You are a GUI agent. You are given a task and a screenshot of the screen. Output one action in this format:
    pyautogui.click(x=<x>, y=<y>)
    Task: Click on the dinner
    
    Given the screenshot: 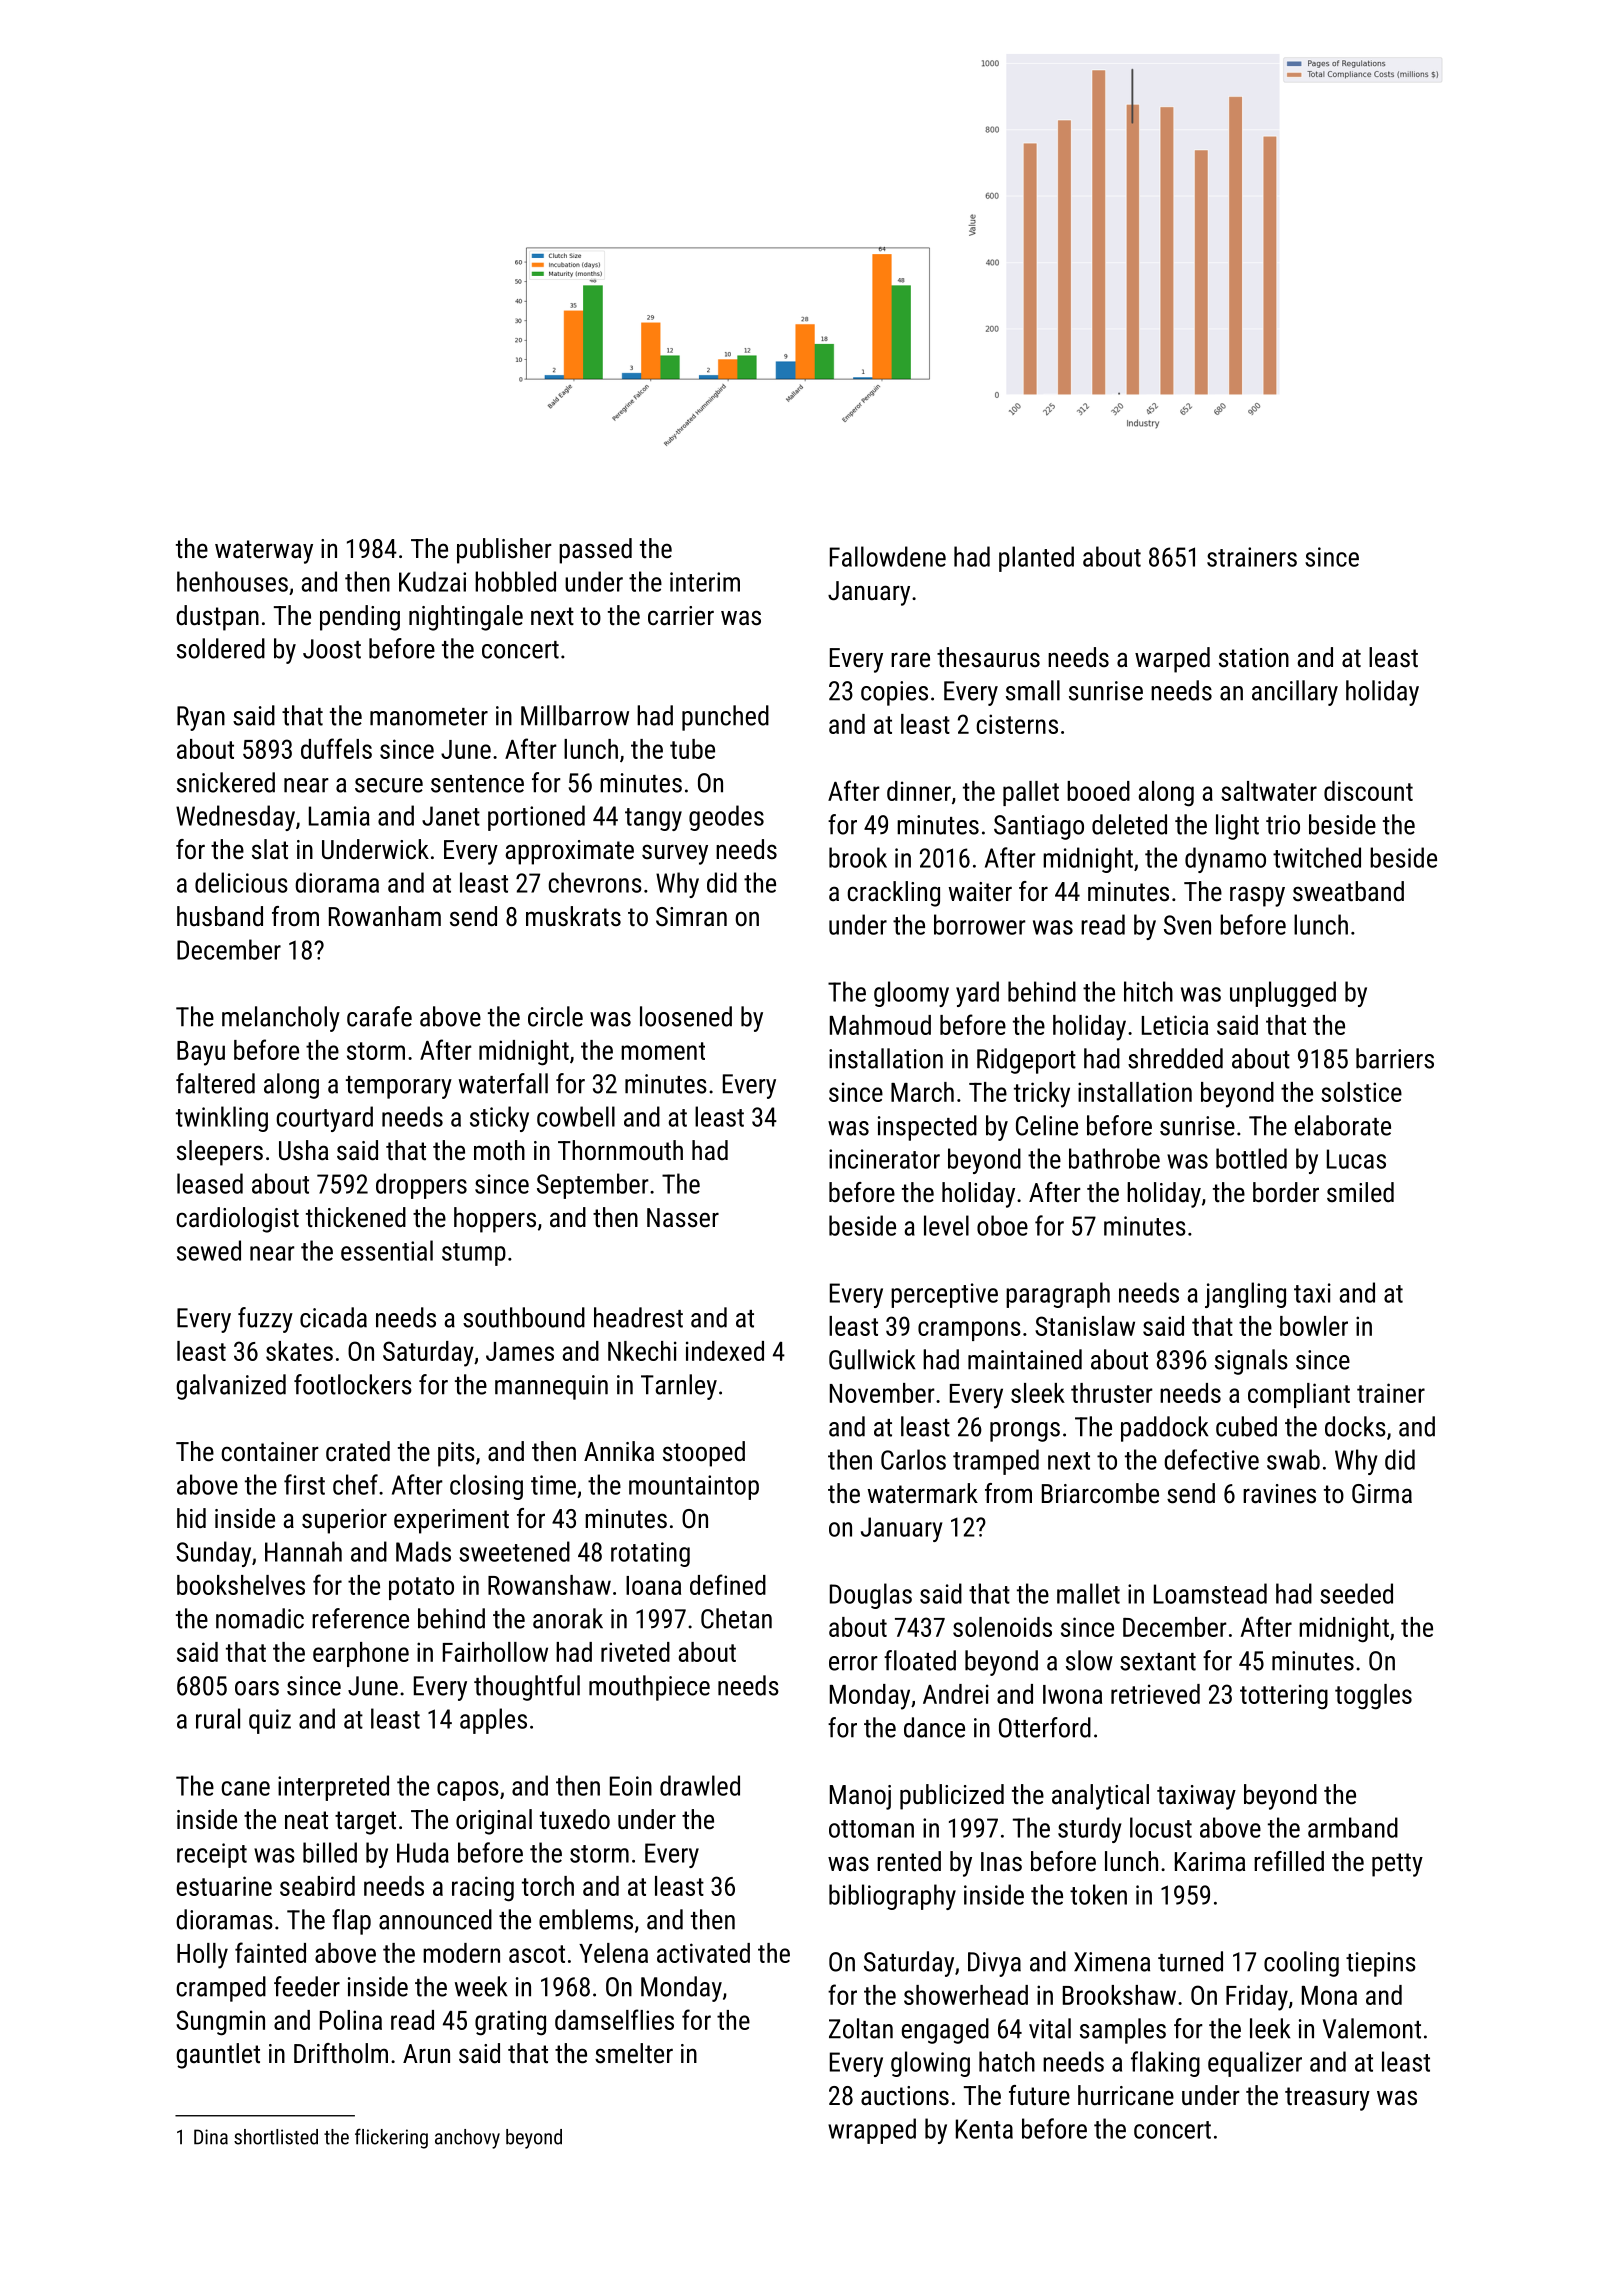 What is the action you would take?
    pyautogui.click(x=919, y=791)
